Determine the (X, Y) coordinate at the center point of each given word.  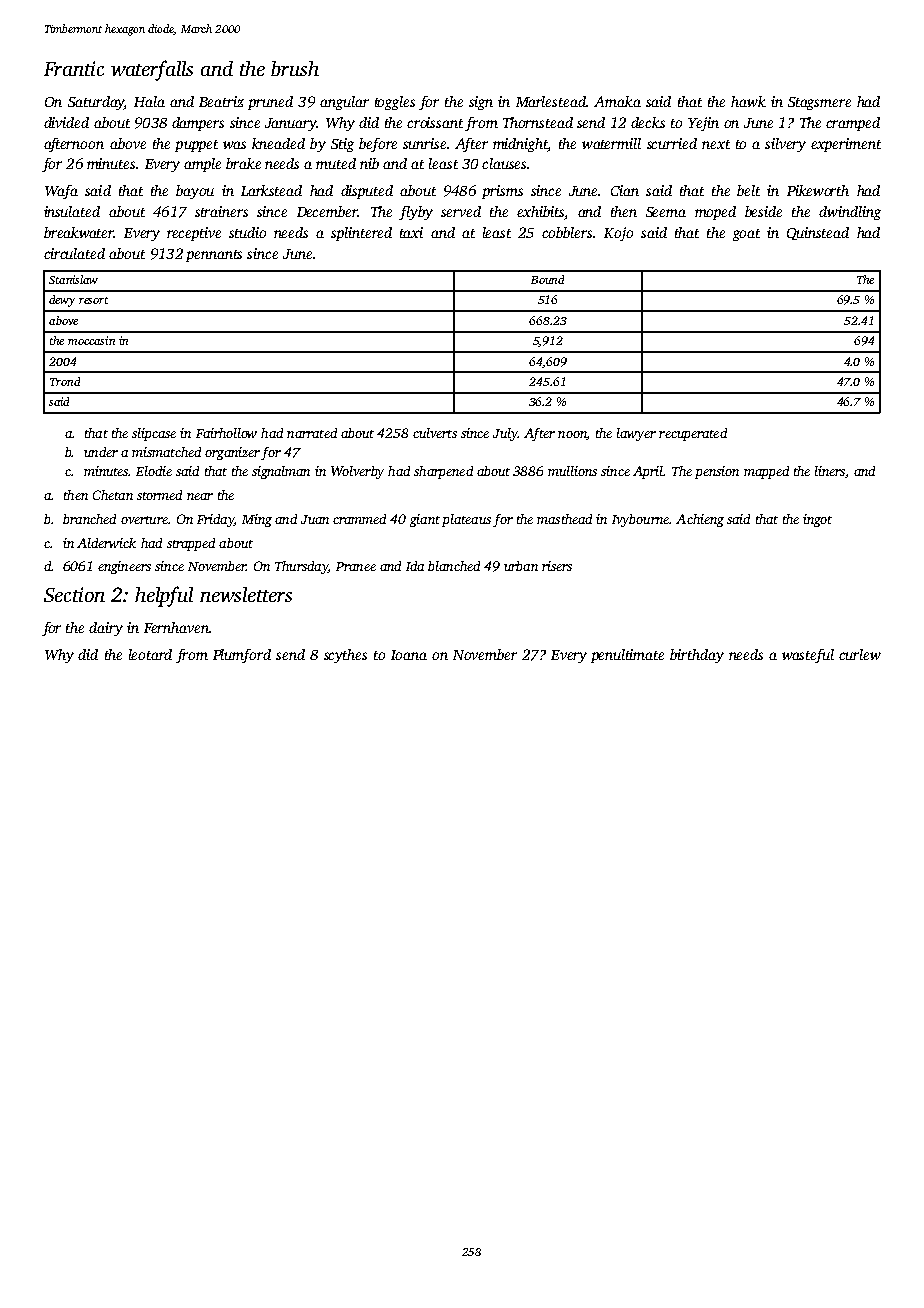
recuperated (693, 434)
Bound (547, 279)
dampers (198, 124)
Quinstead (818, 233)
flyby (416, 213)
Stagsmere (819, 103)
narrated (312, 433)
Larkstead (271, 190)
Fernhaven (176, 627)
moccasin (91, 340)
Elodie (154, 471)
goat (746, 235)
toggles (395, 103)
